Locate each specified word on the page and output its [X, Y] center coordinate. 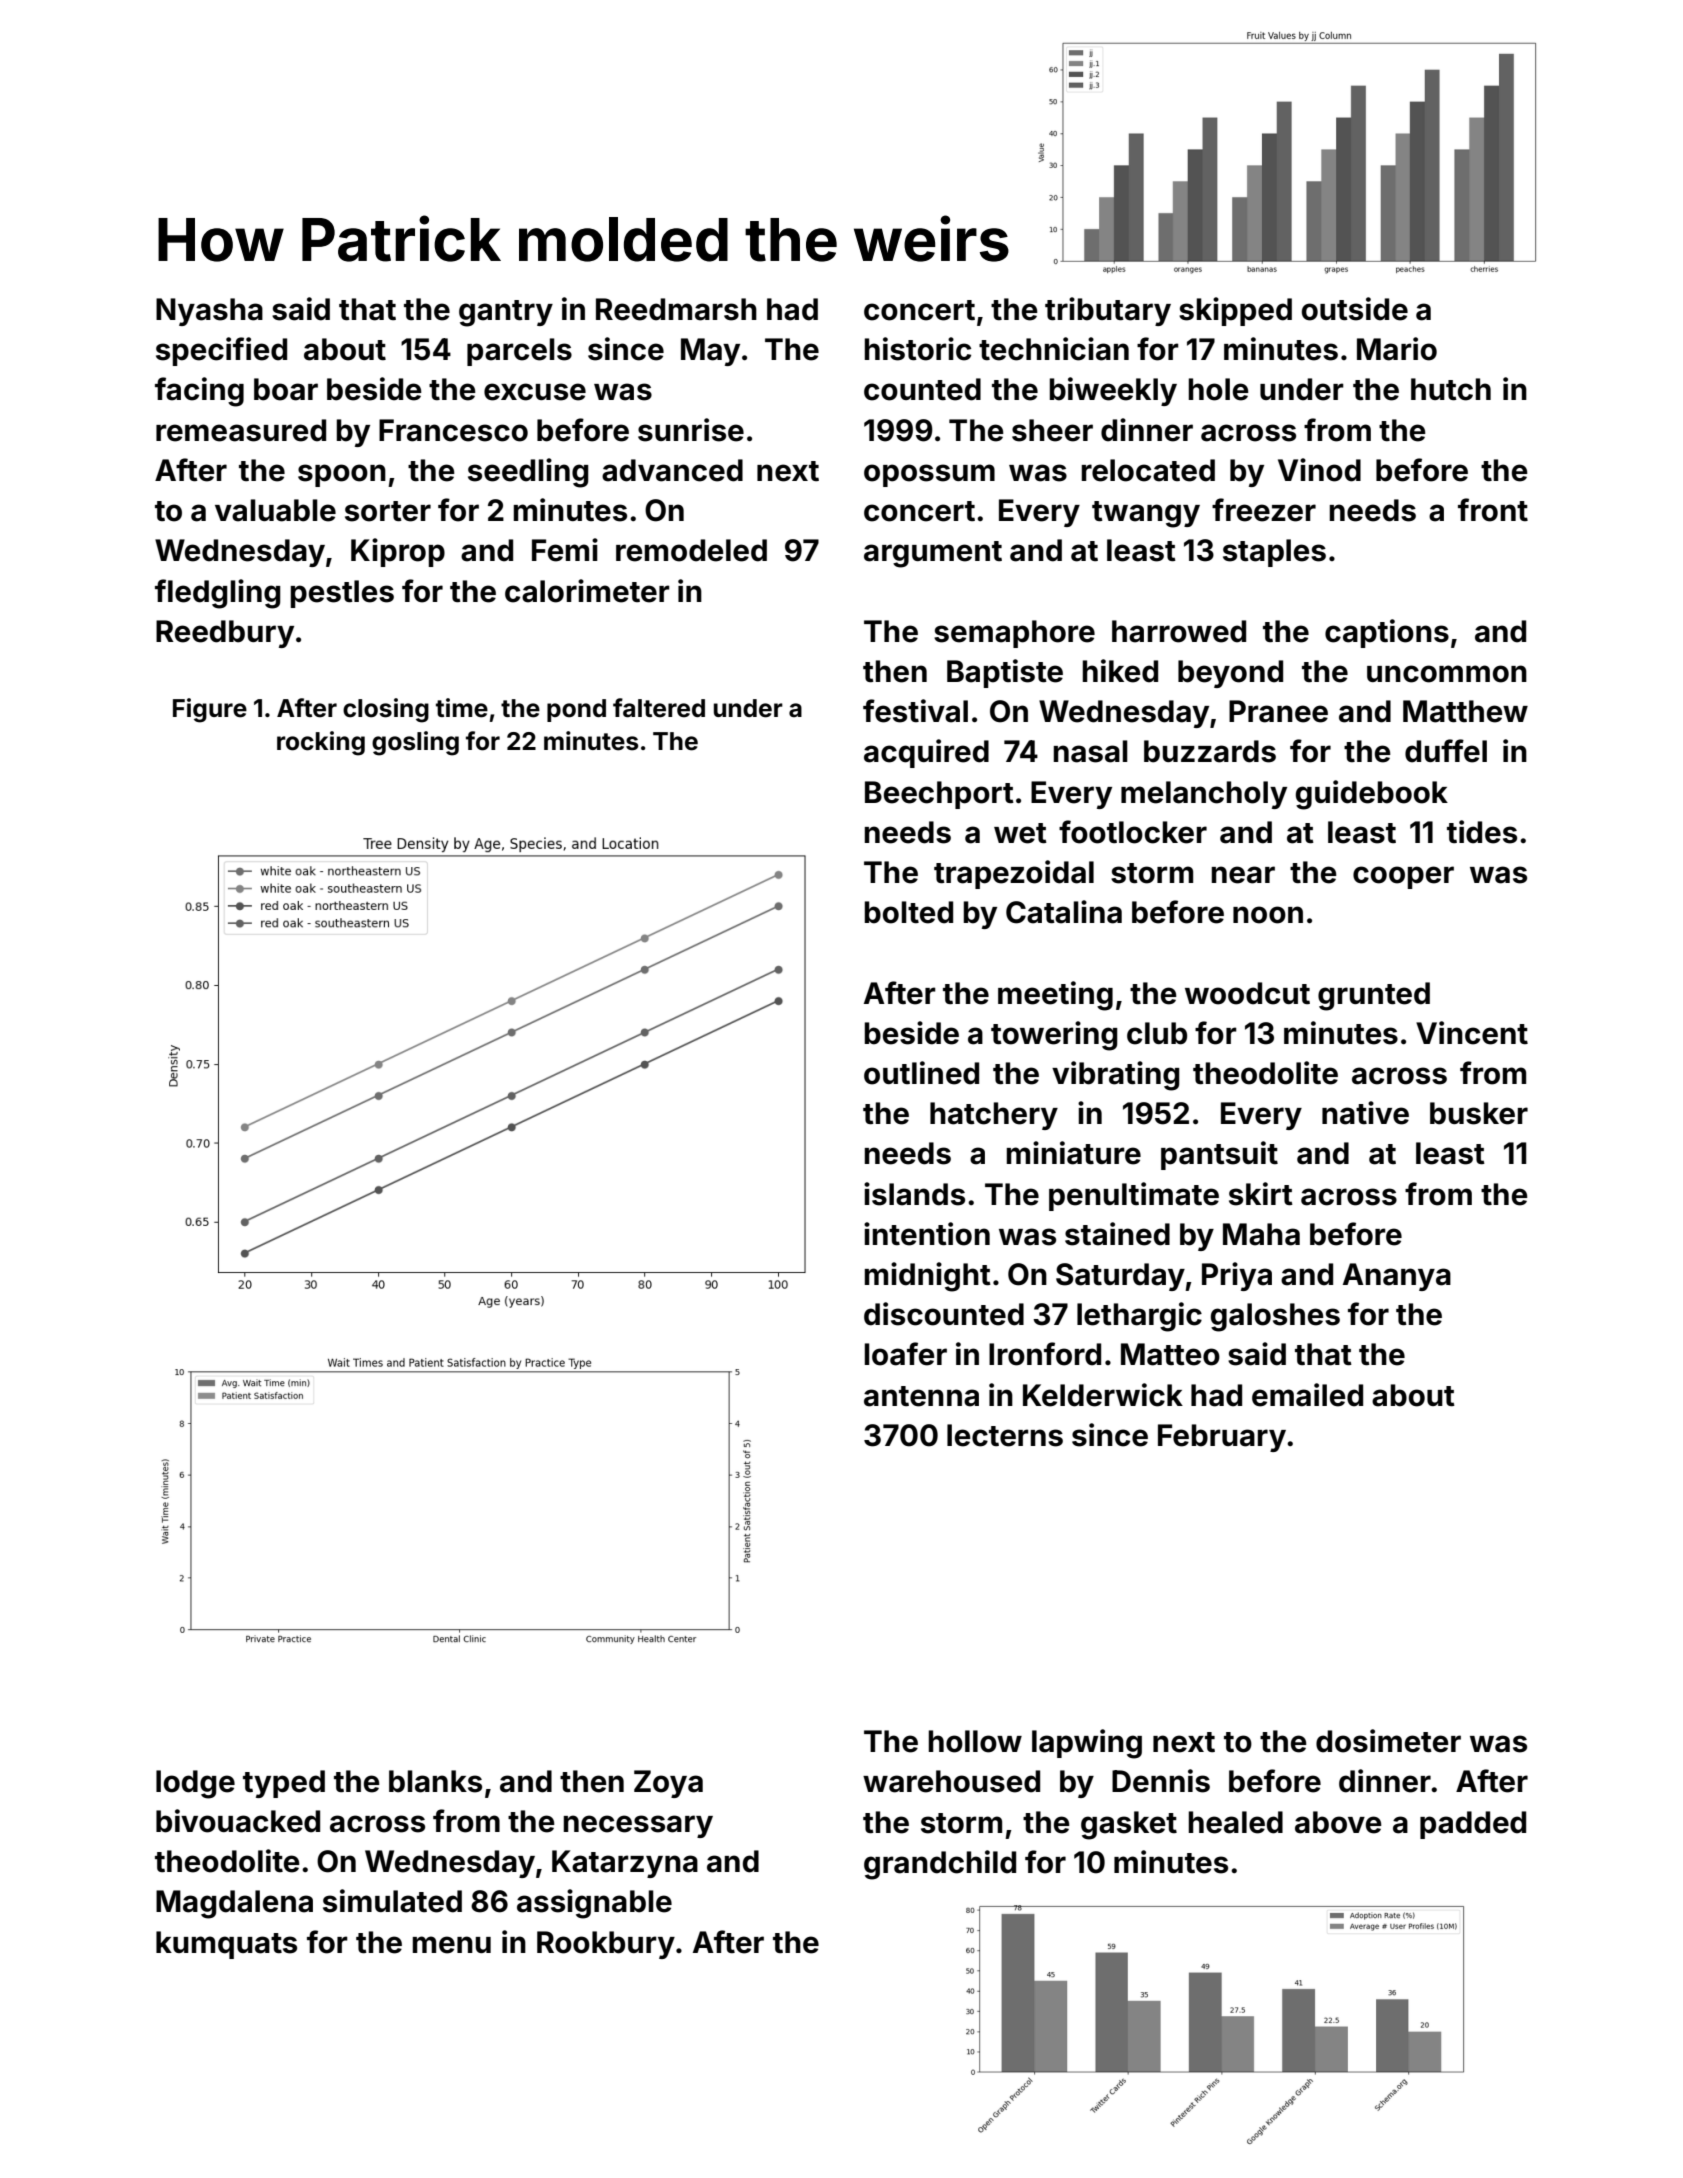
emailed [1307, 1395]
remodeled [691, 550]
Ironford [1045, 1354]
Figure [210, 710]
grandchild [940, 1865]
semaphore [1014, 634]
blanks [435, 1781]
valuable [275, 510]
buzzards [1210, 751]
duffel [1446, 751]
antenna [921, 1396]
